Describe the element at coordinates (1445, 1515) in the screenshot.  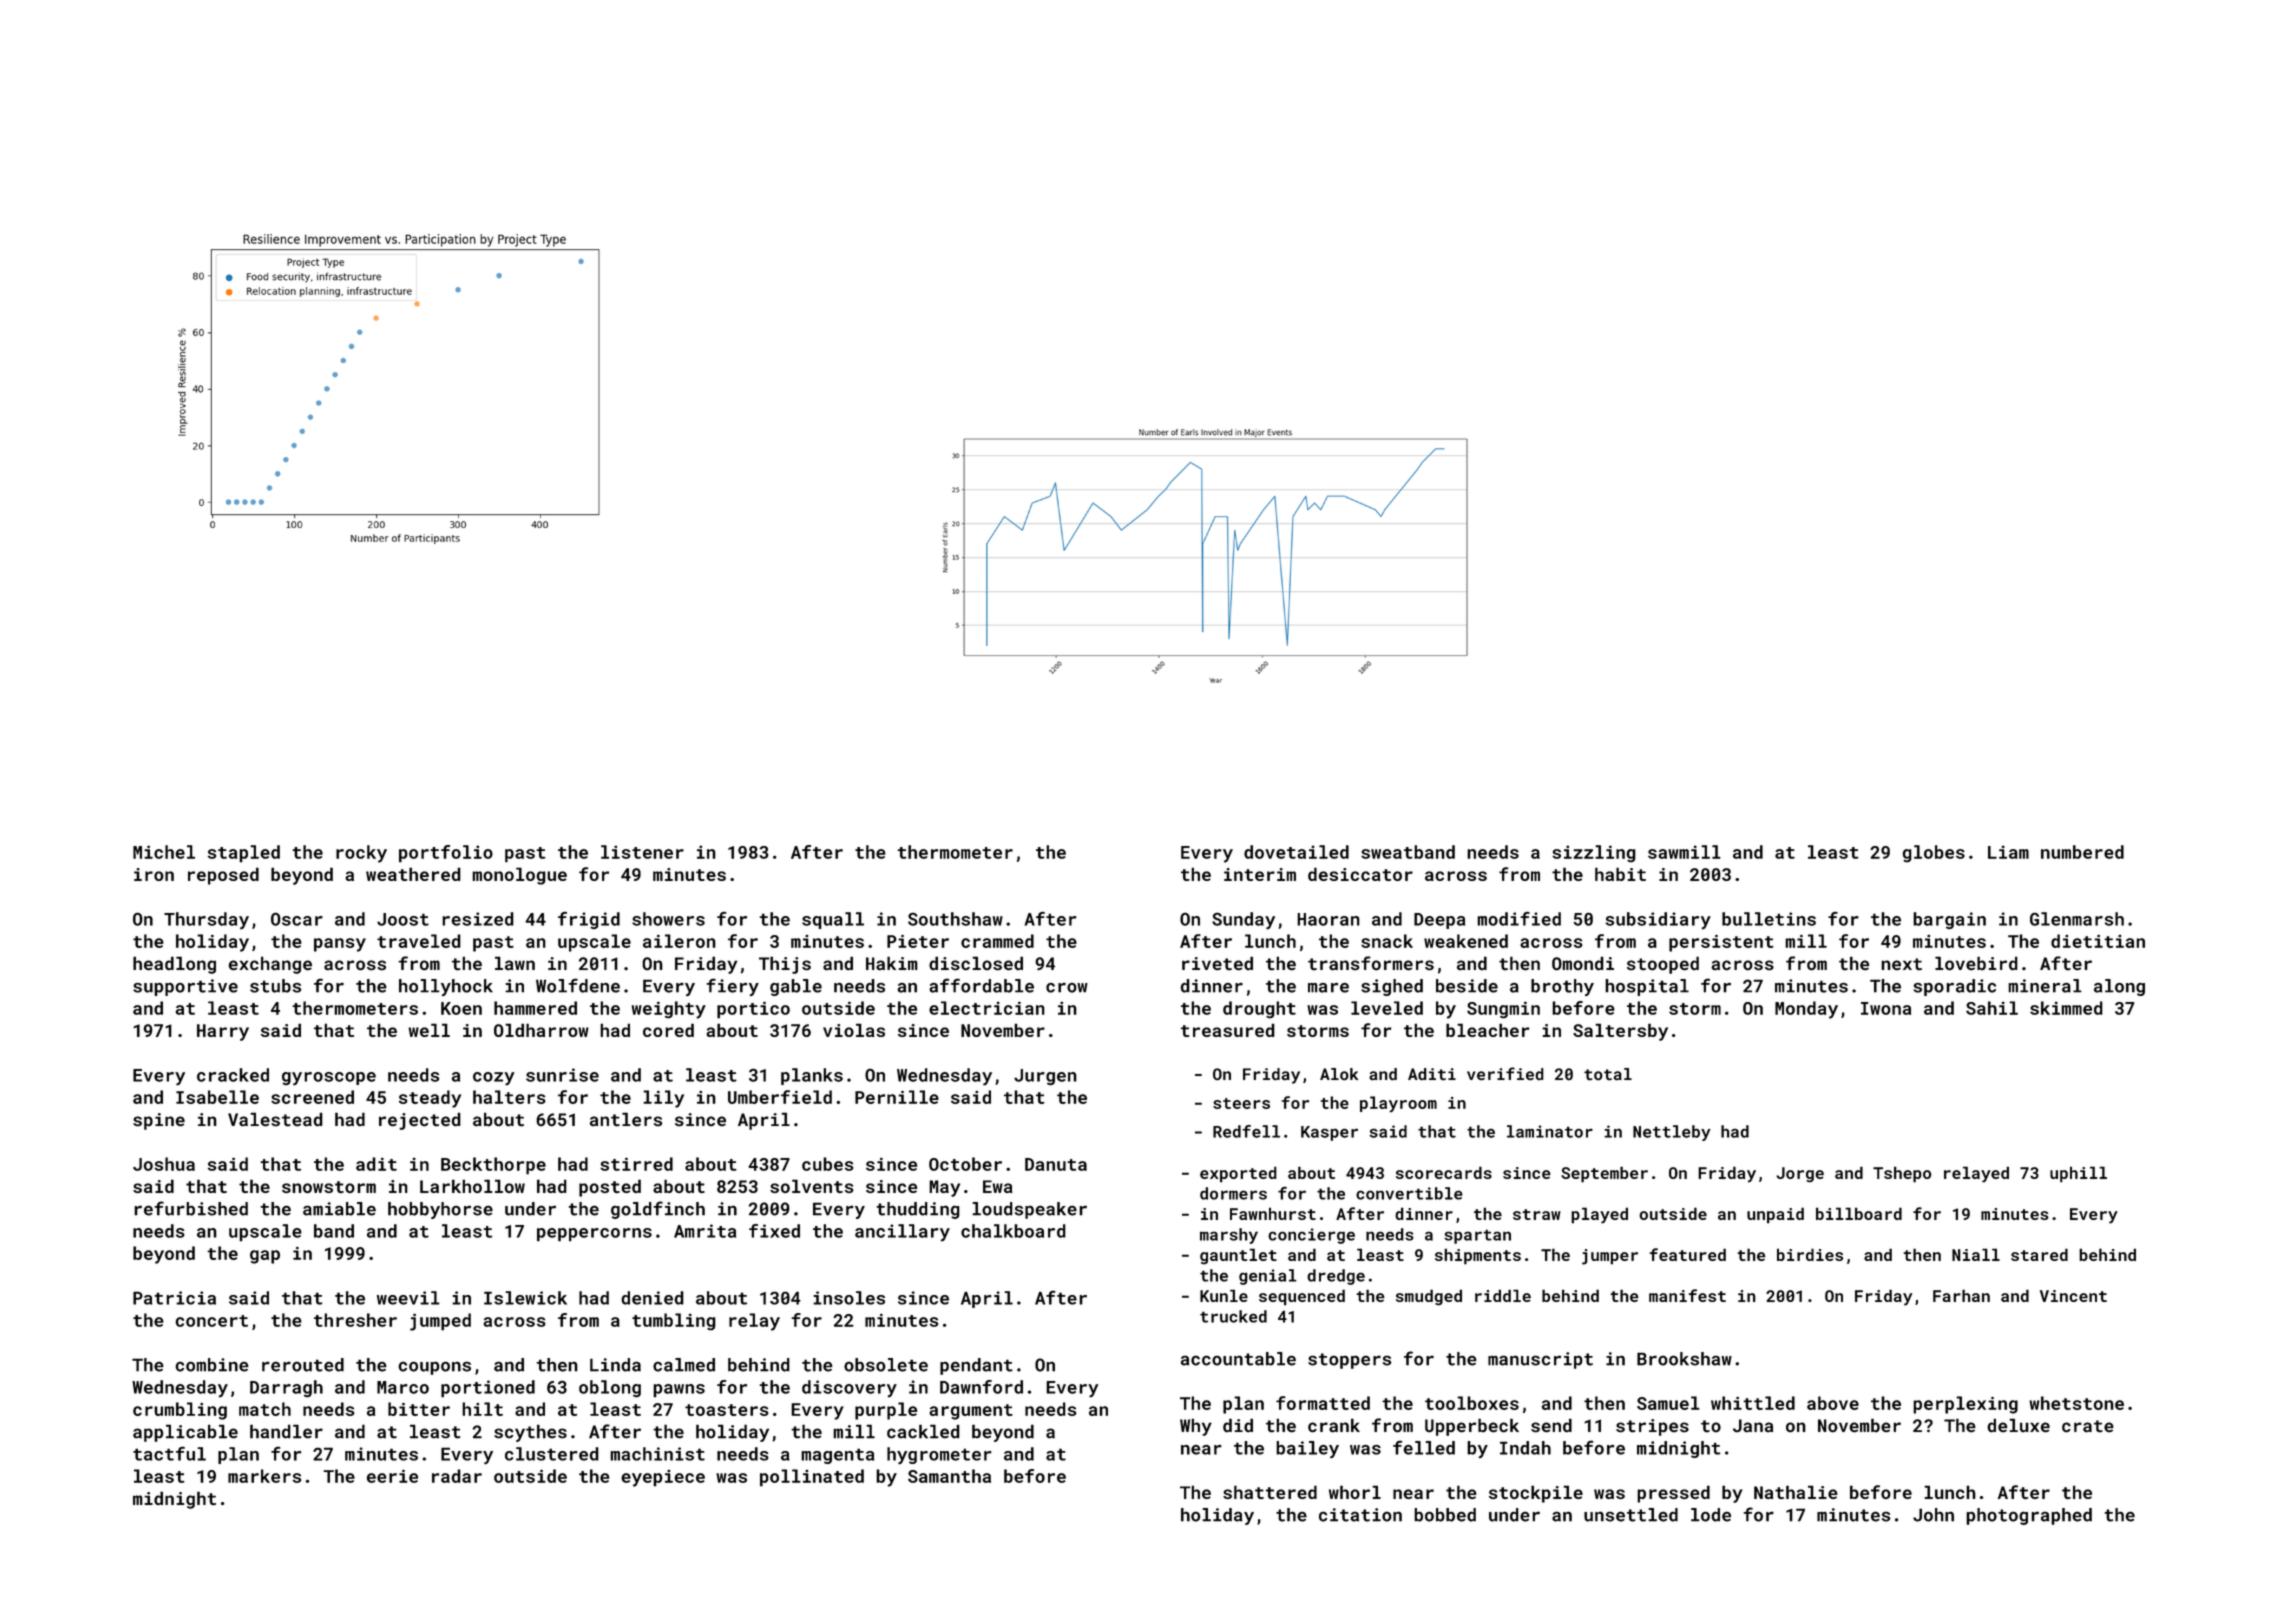
I see `bobbed` at that location.
